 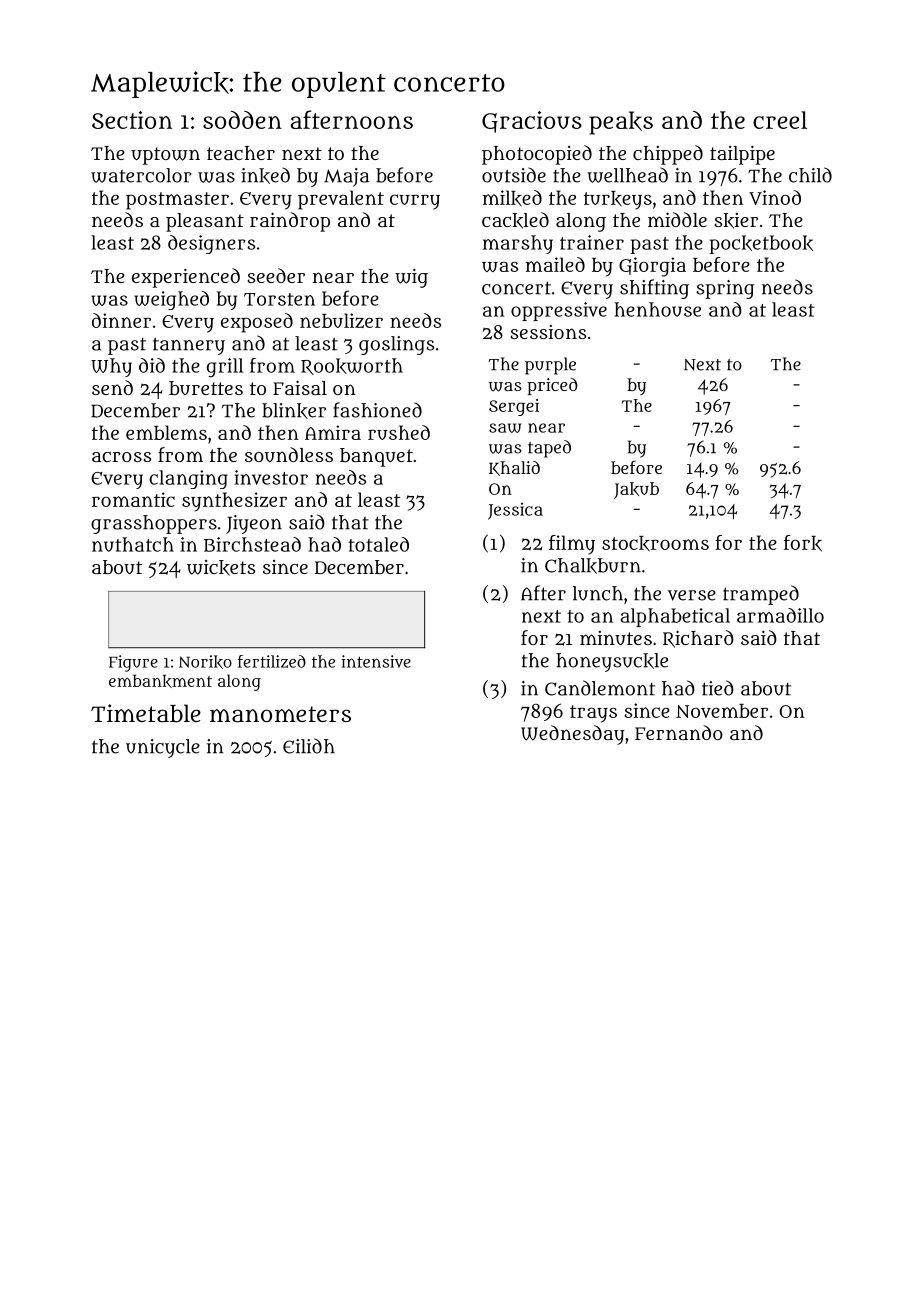 What do you see at coordinates (163, 748) in the image?
I see `unicycle` at bounding box center [163, 748].
